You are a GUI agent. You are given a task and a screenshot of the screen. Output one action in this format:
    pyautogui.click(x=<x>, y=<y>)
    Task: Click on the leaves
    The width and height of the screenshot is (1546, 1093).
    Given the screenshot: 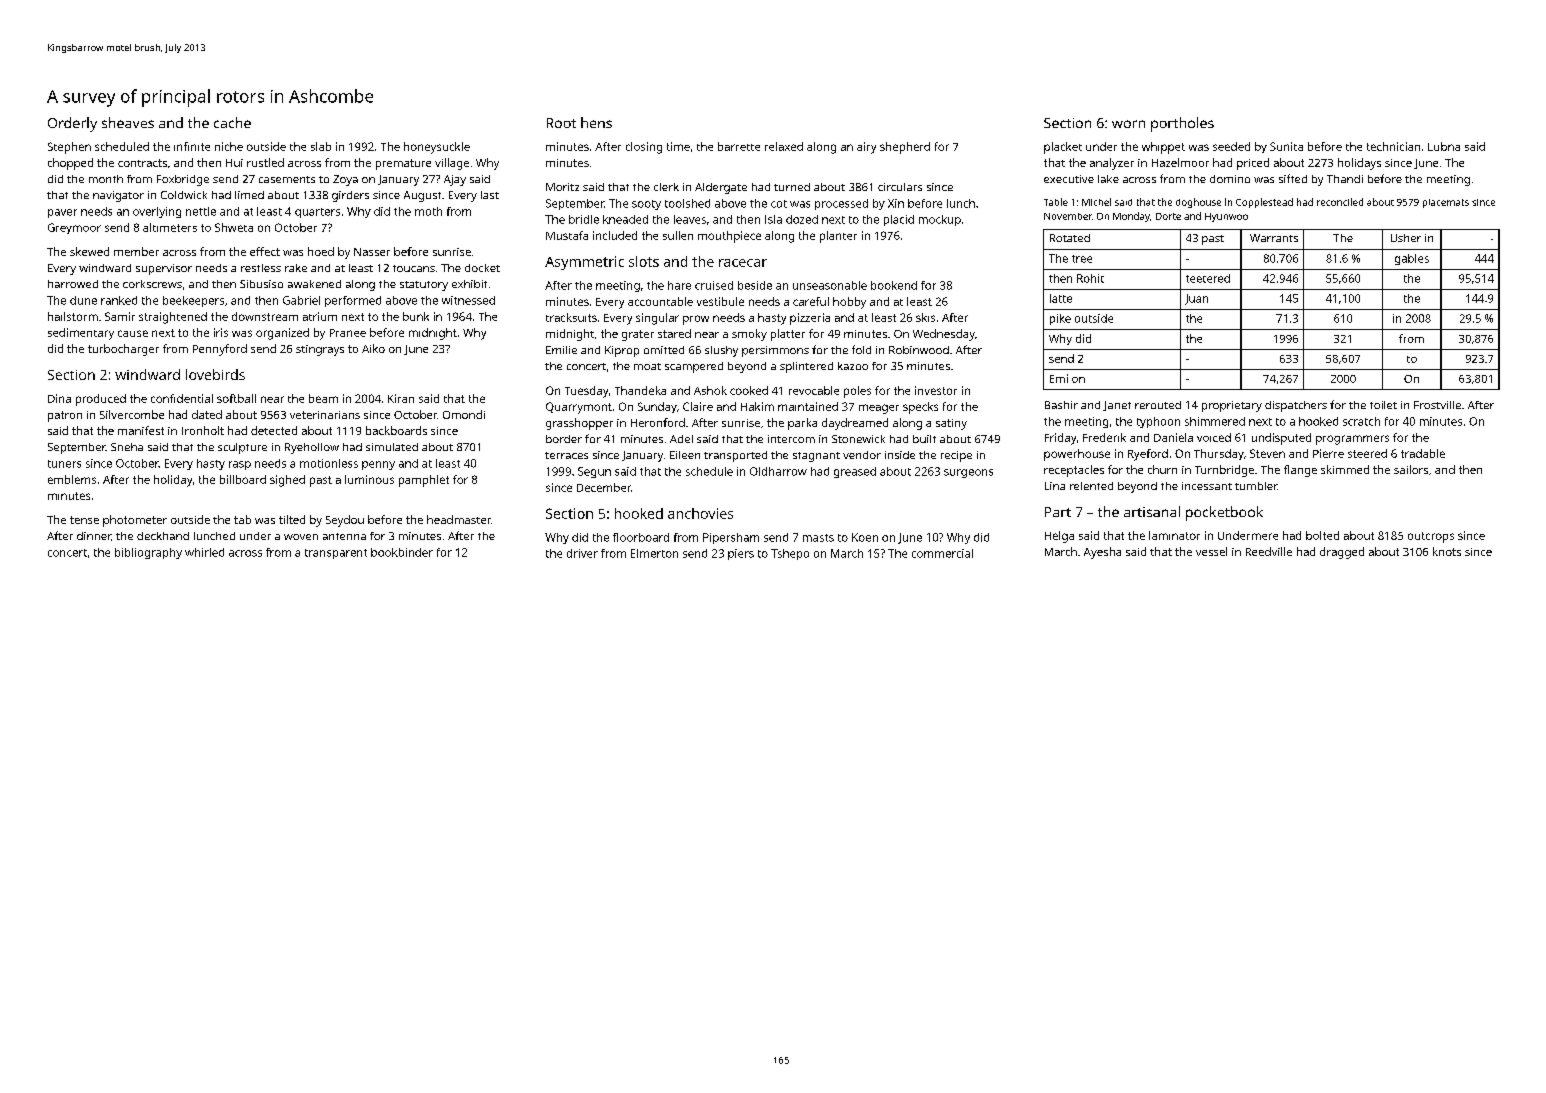 What is the action you would take?
    pyautogui.click(x=690, y=219)
